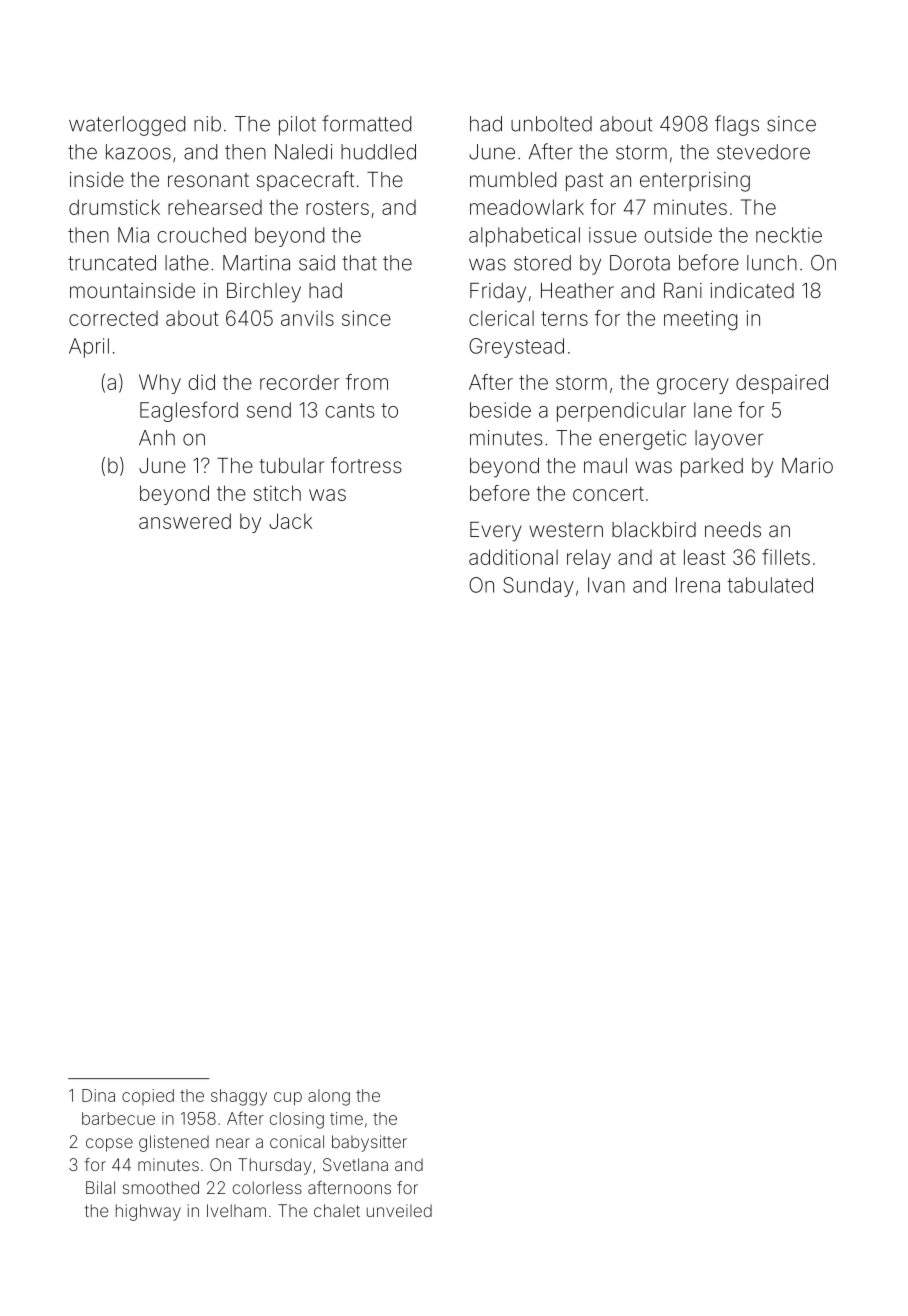  What do you see at coordinates (207, 124) in the screenshot?
I see `nib` at bounding box center [207, 124].
